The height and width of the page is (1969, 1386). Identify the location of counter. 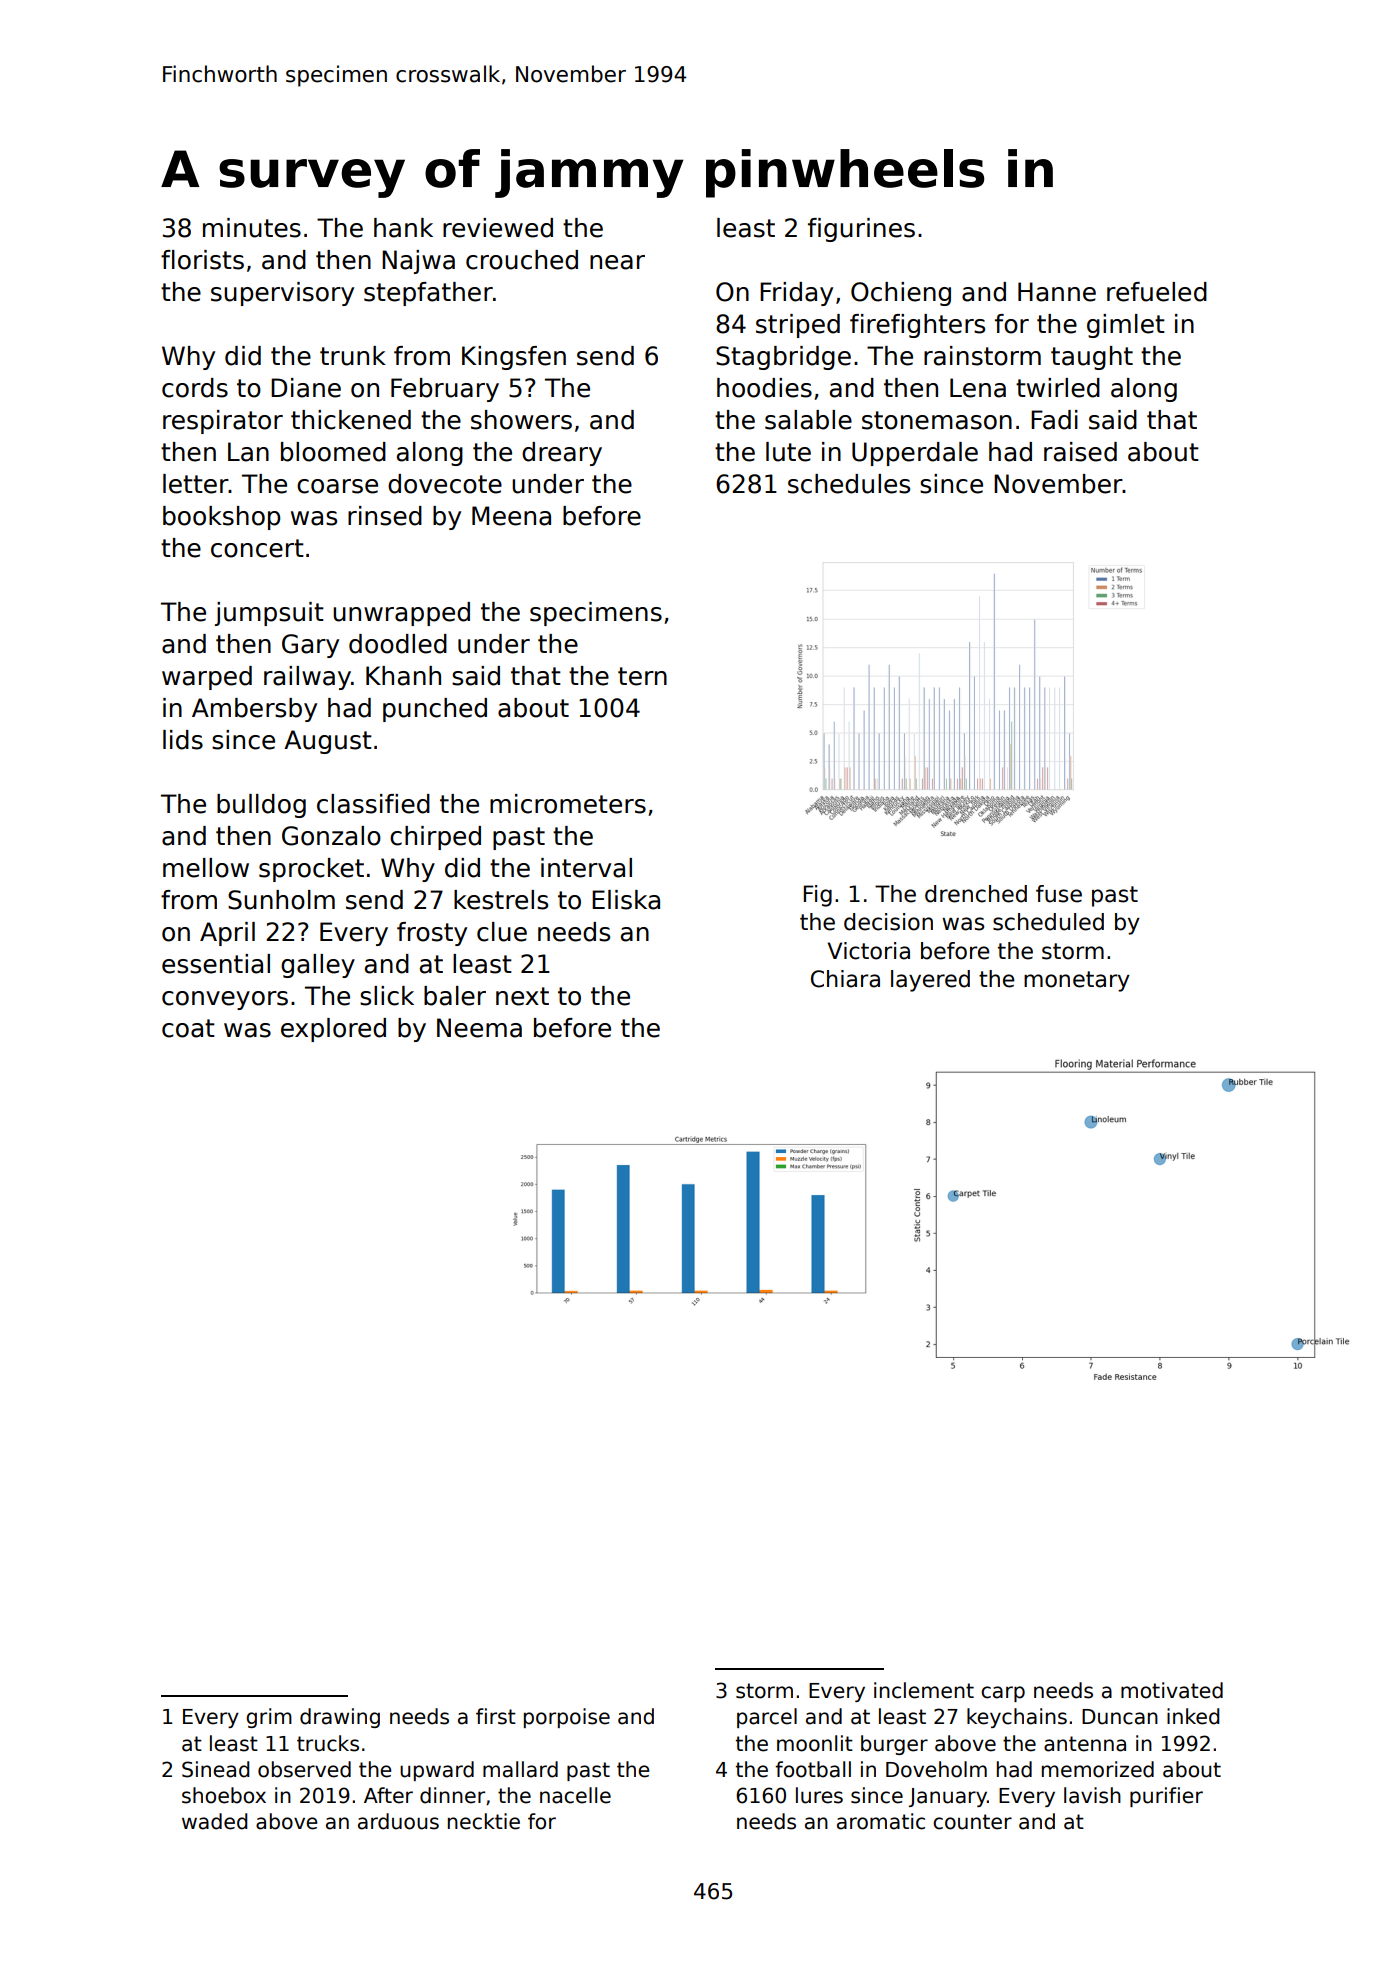
(972, 1822).
